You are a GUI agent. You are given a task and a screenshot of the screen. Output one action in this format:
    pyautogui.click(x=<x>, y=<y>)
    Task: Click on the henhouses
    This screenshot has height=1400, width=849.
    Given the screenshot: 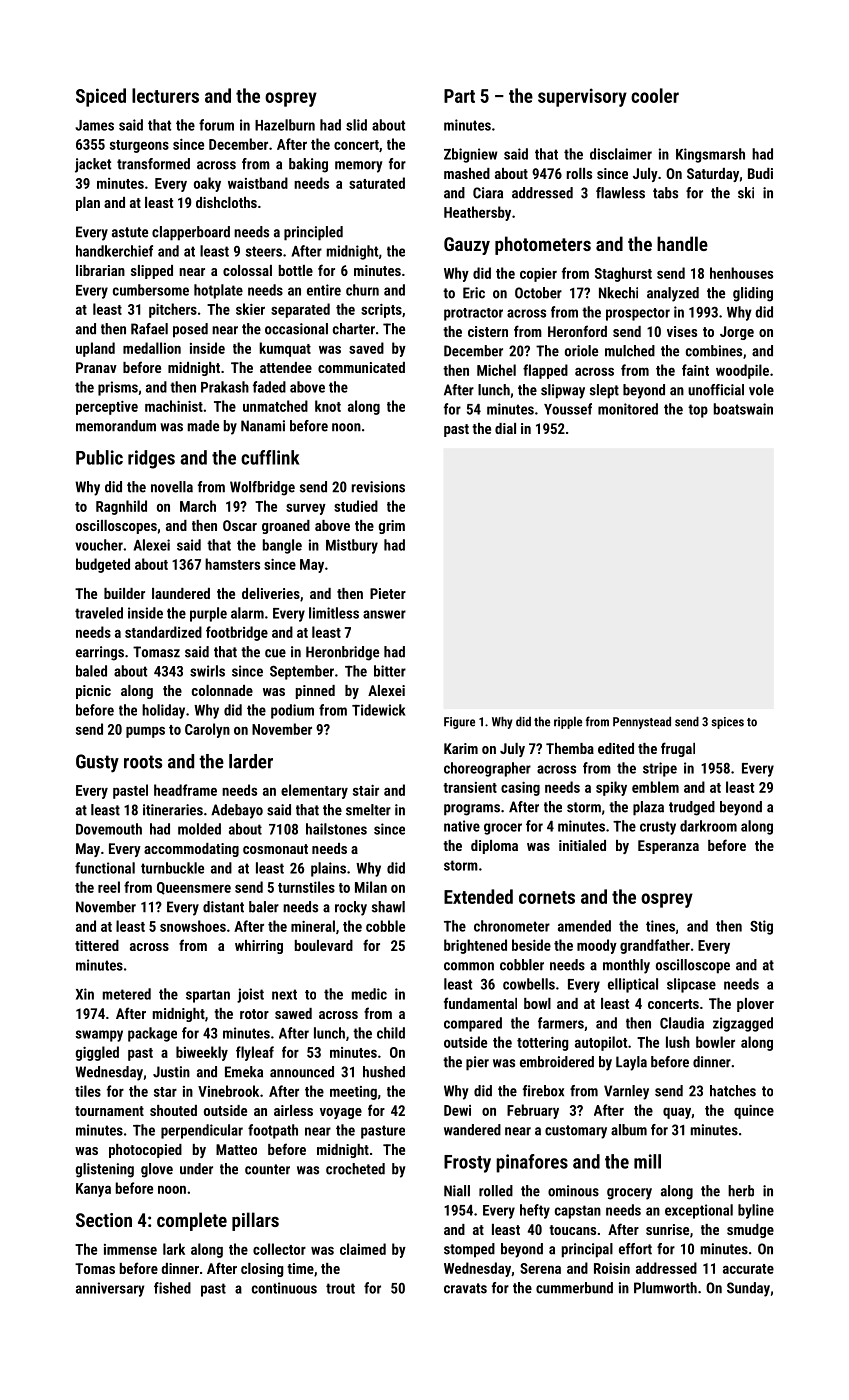 What is the action you would take?
    pyautogui.click(x=741, y=273)
